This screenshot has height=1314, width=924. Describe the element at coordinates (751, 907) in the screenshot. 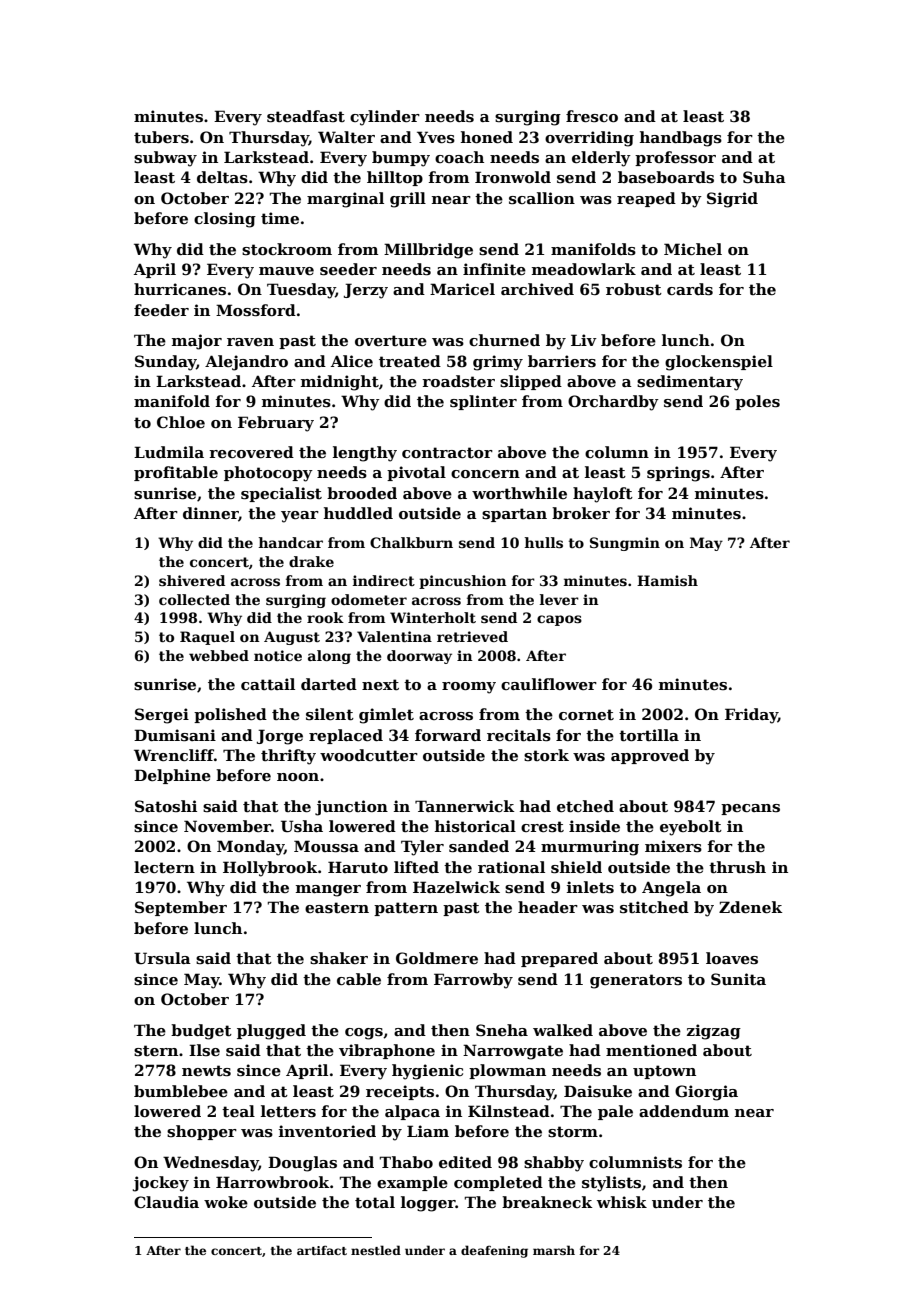

I see `Zdenek` at that location.
